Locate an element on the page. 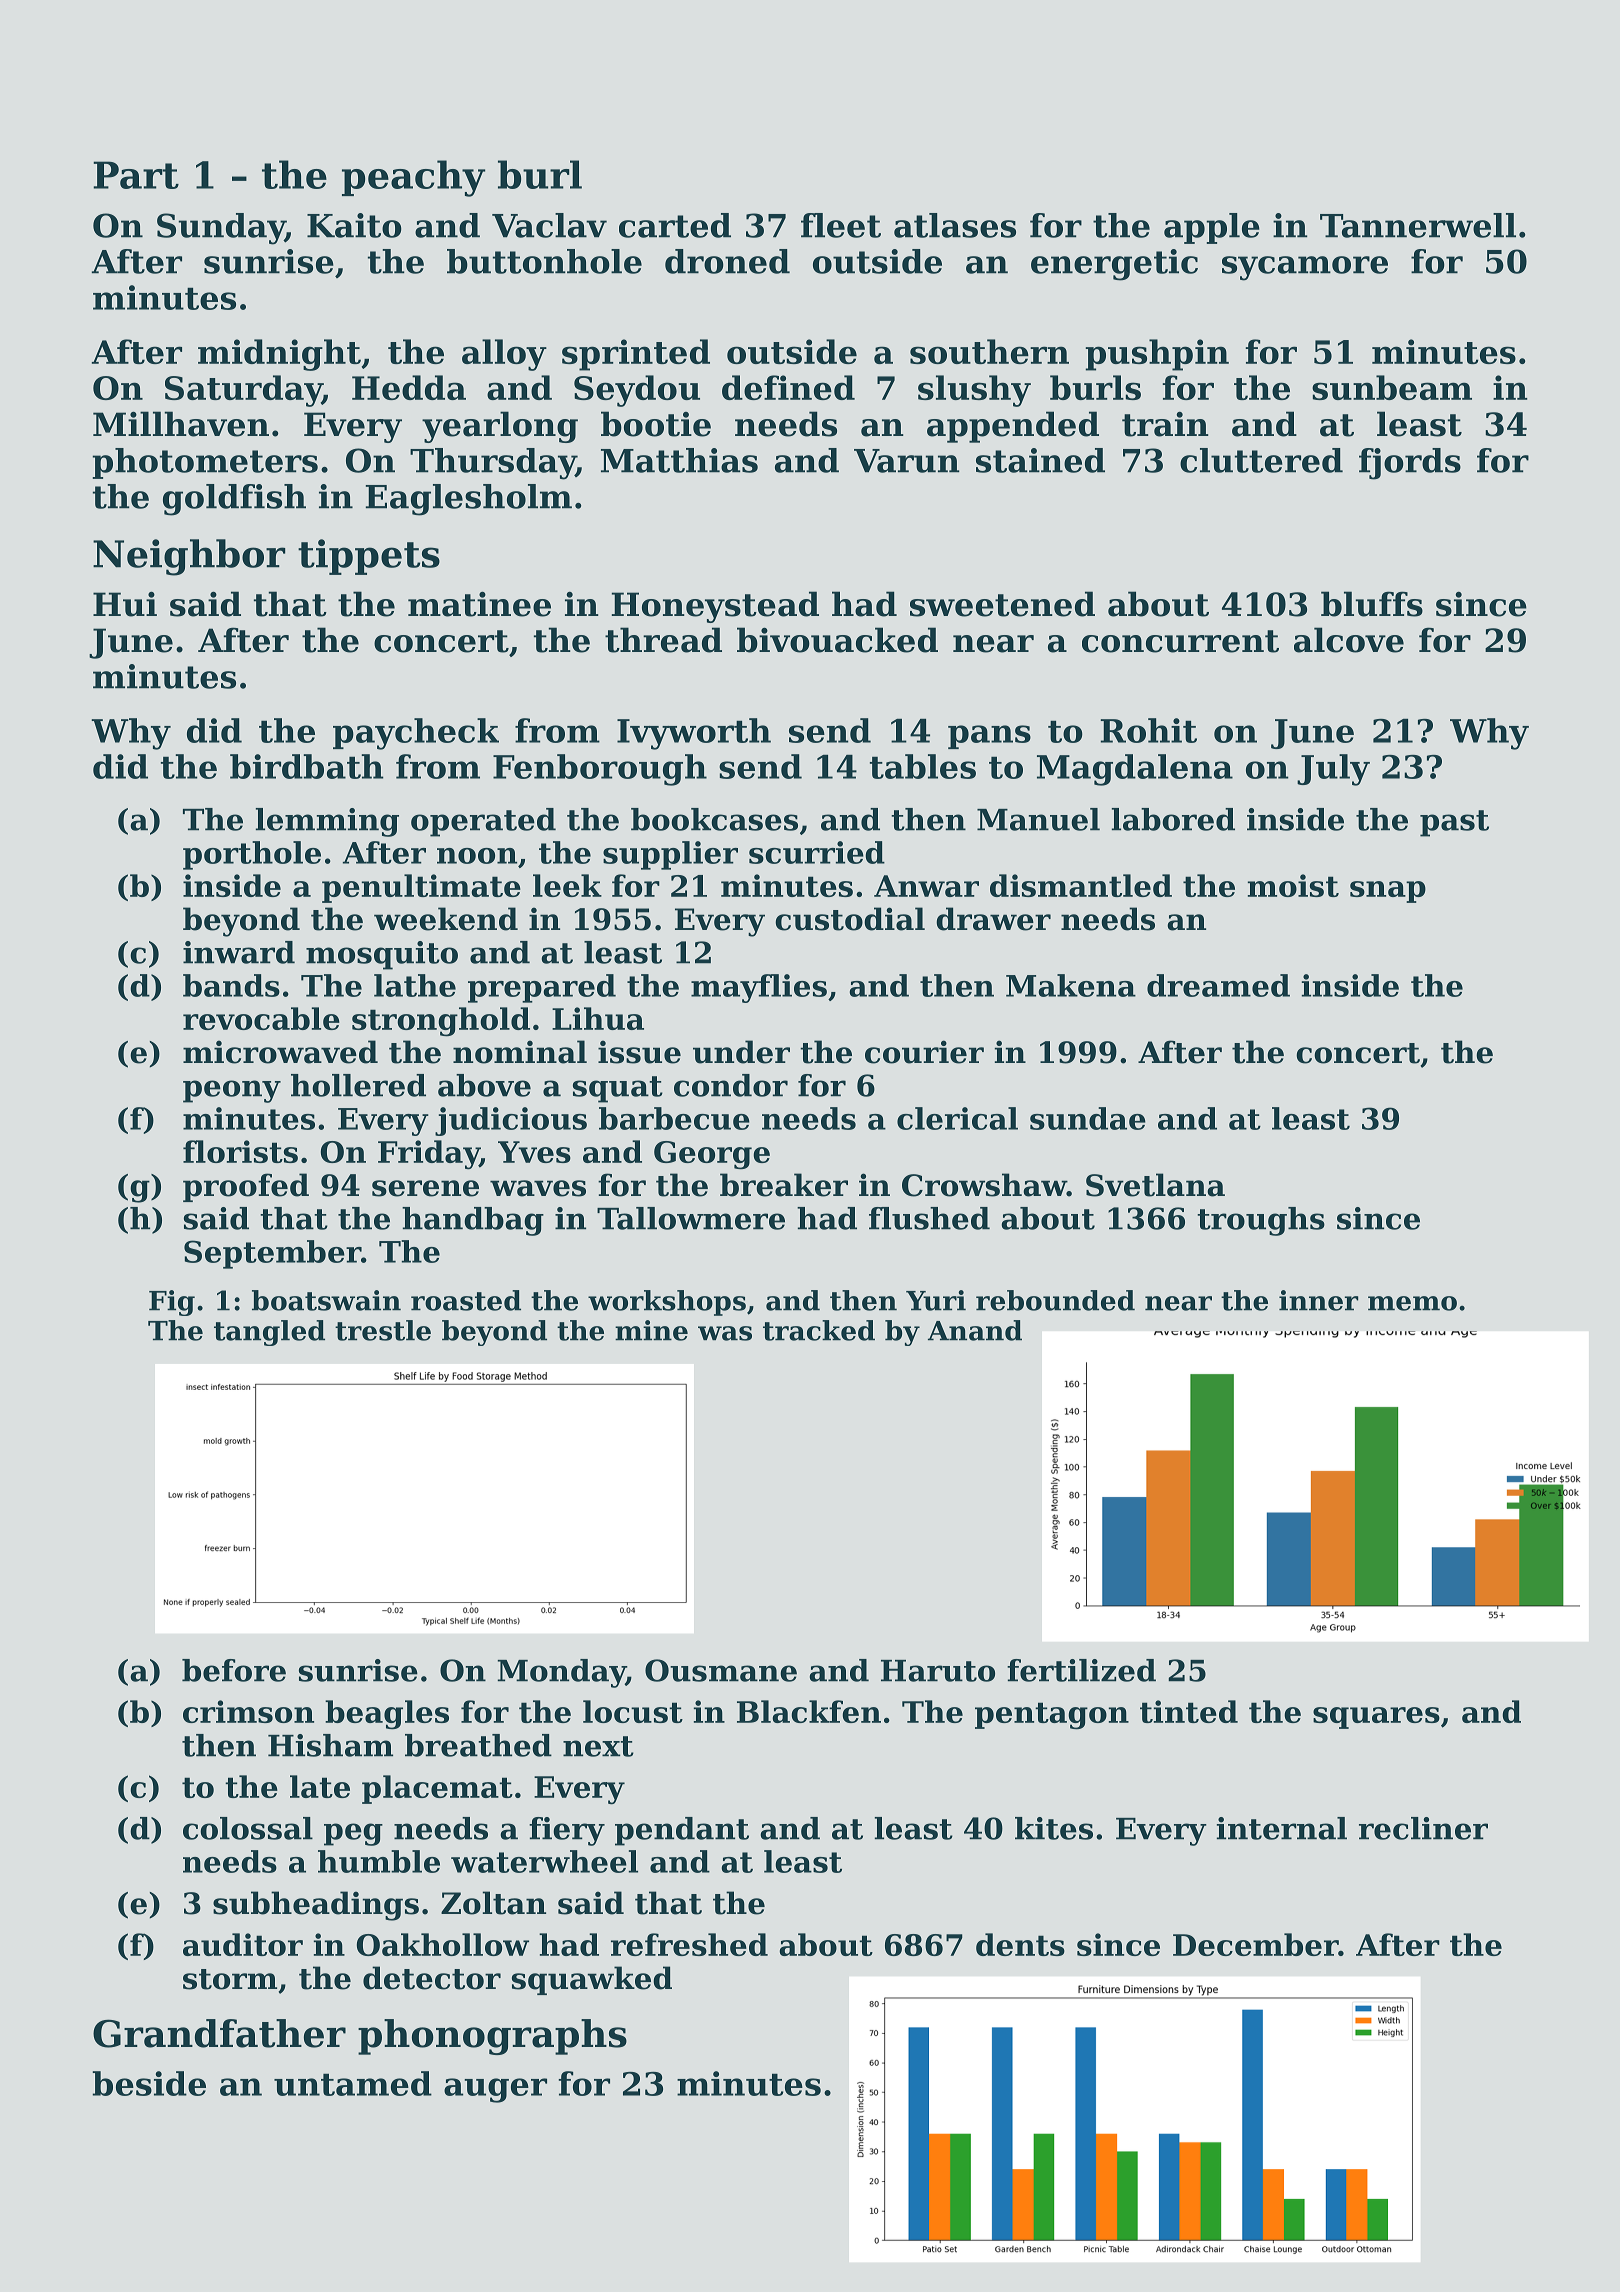 Image resolution: width=1620 pixels, height=2292 pixels. phonographs is located at coordinates (492, 2037).
